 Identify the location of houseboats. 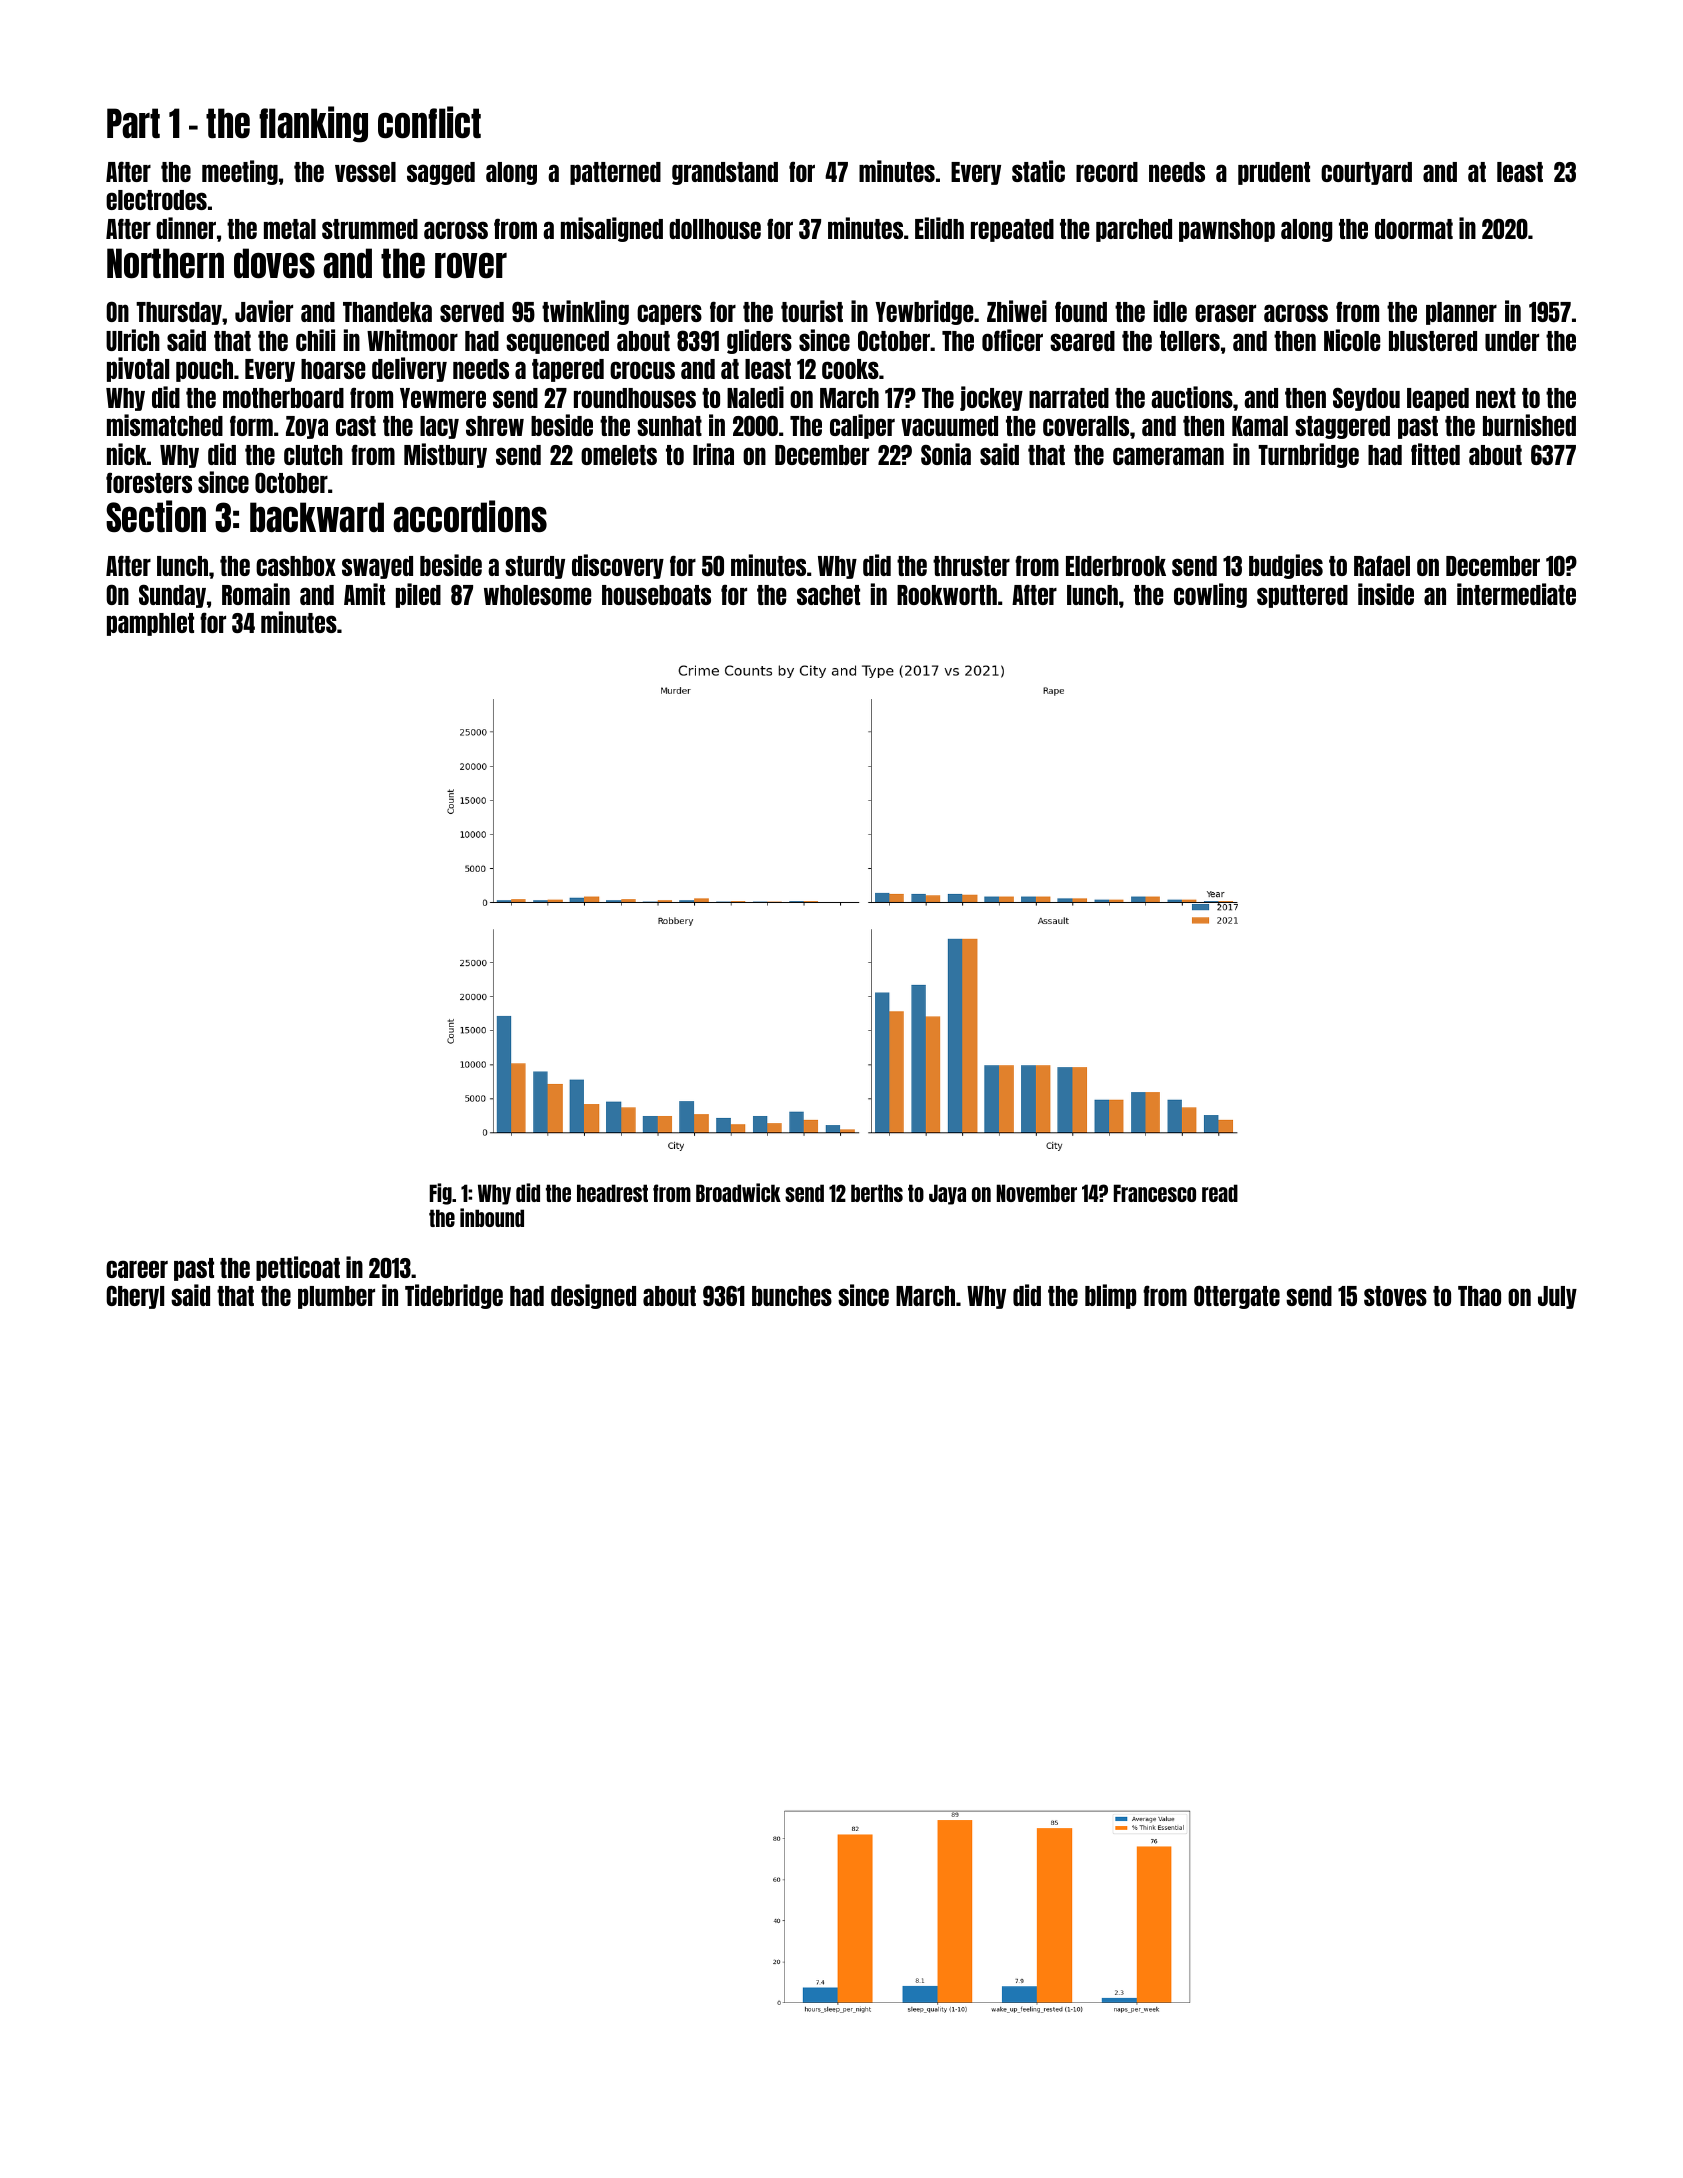
(656, 595).
